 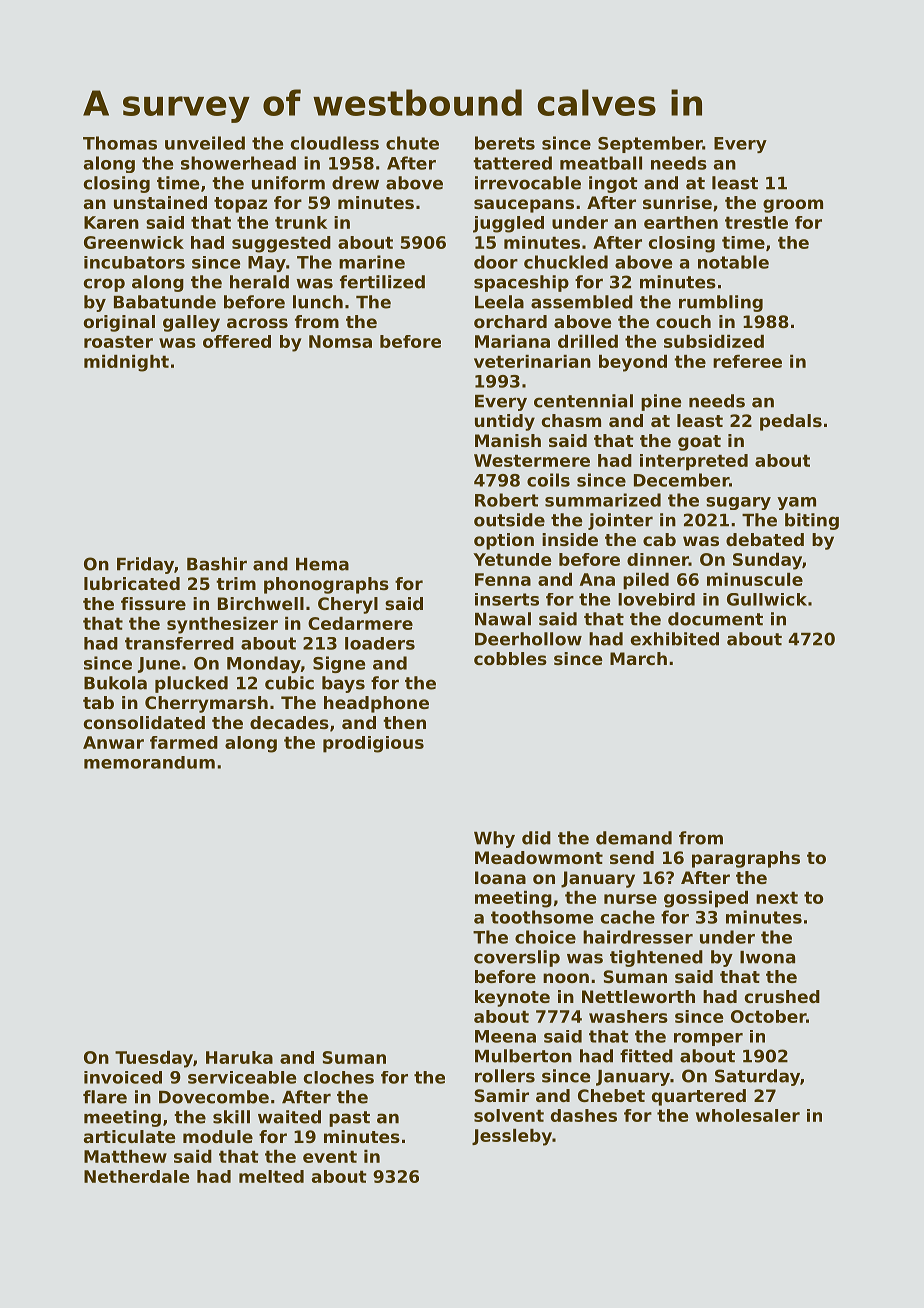 What do you see at coordinates (237, 341) in the page?
I see `offered` at bounding box center [237, 341].
